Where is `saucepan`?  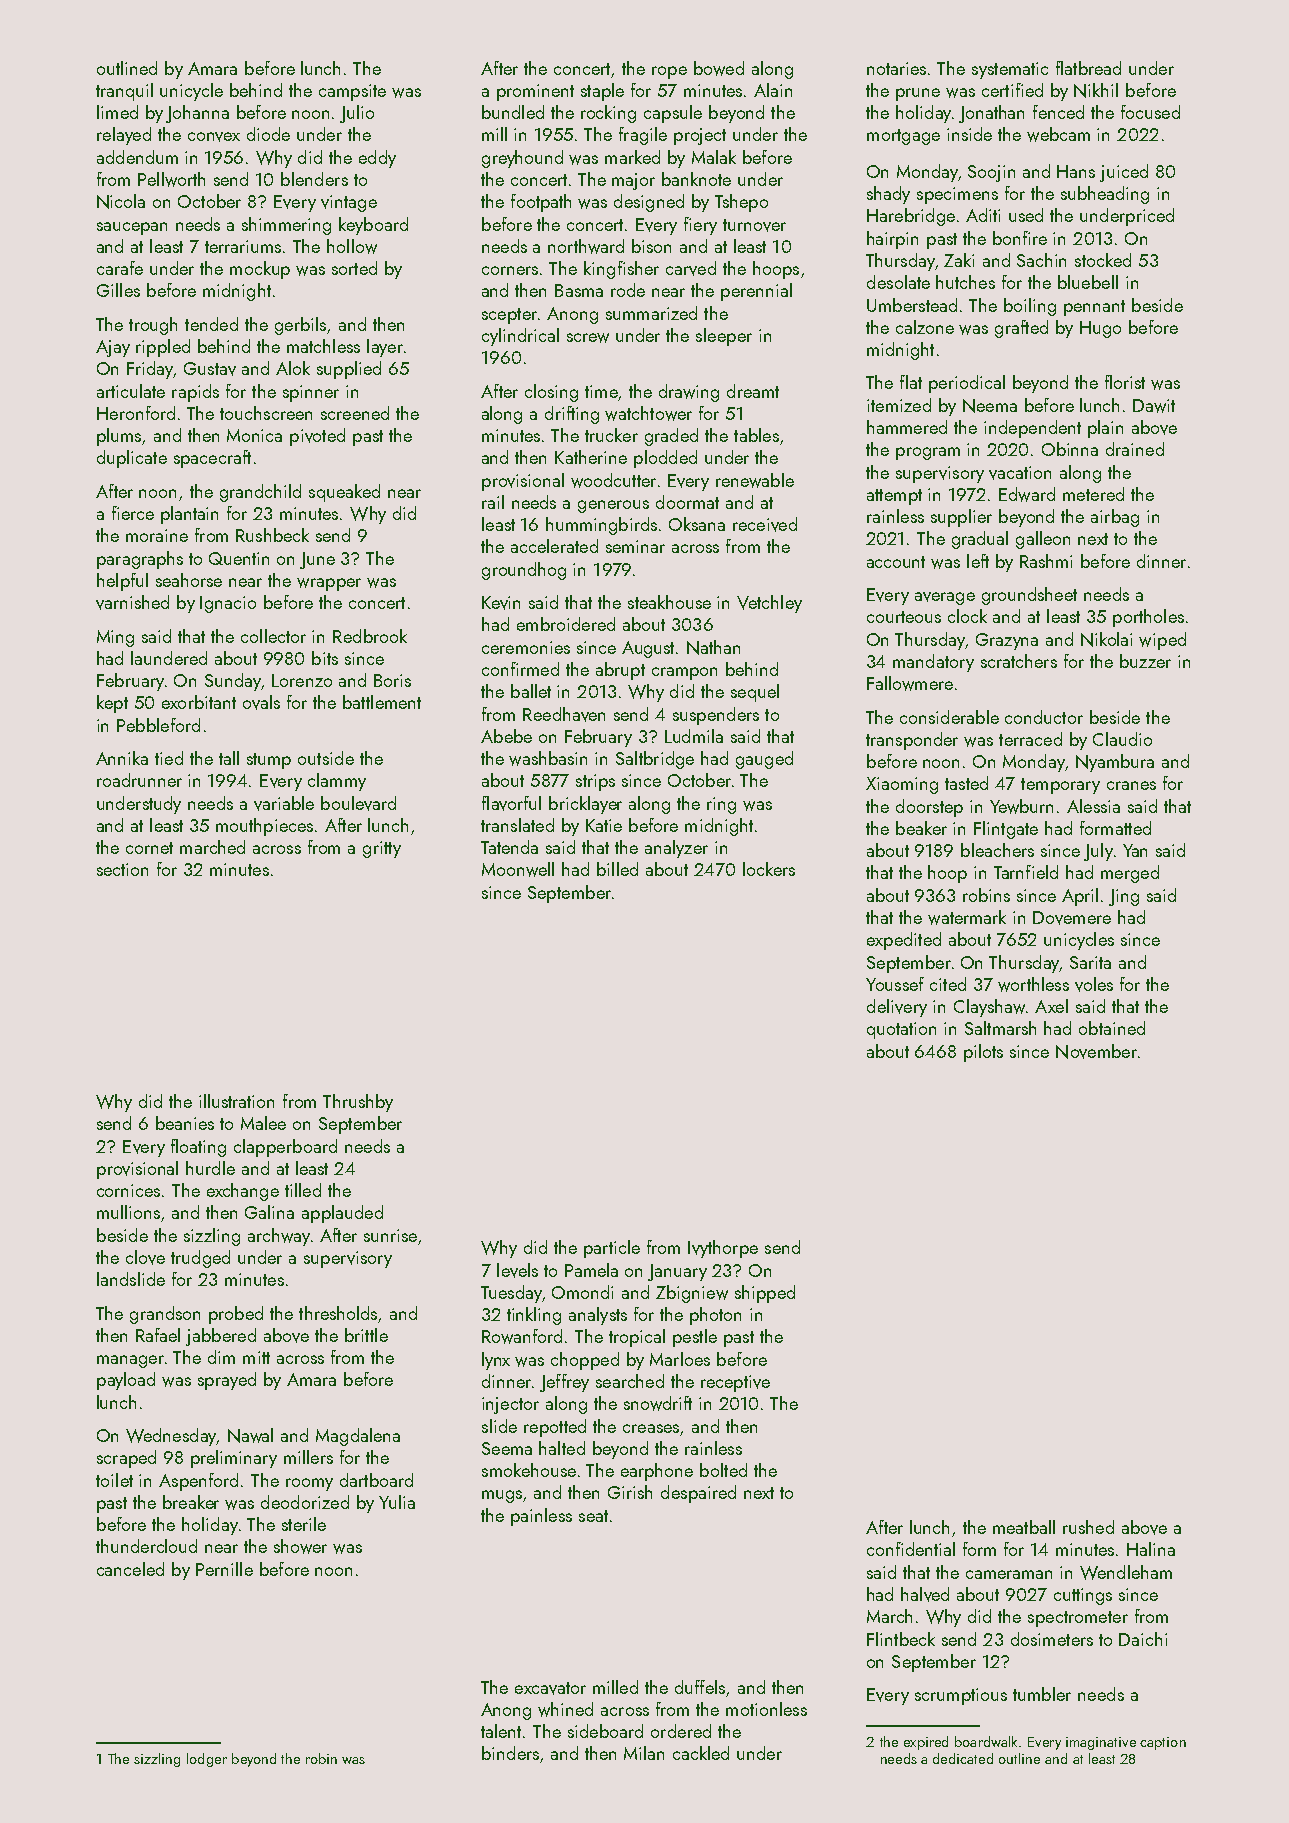
saucepan is located at coordinates (132, 228).
